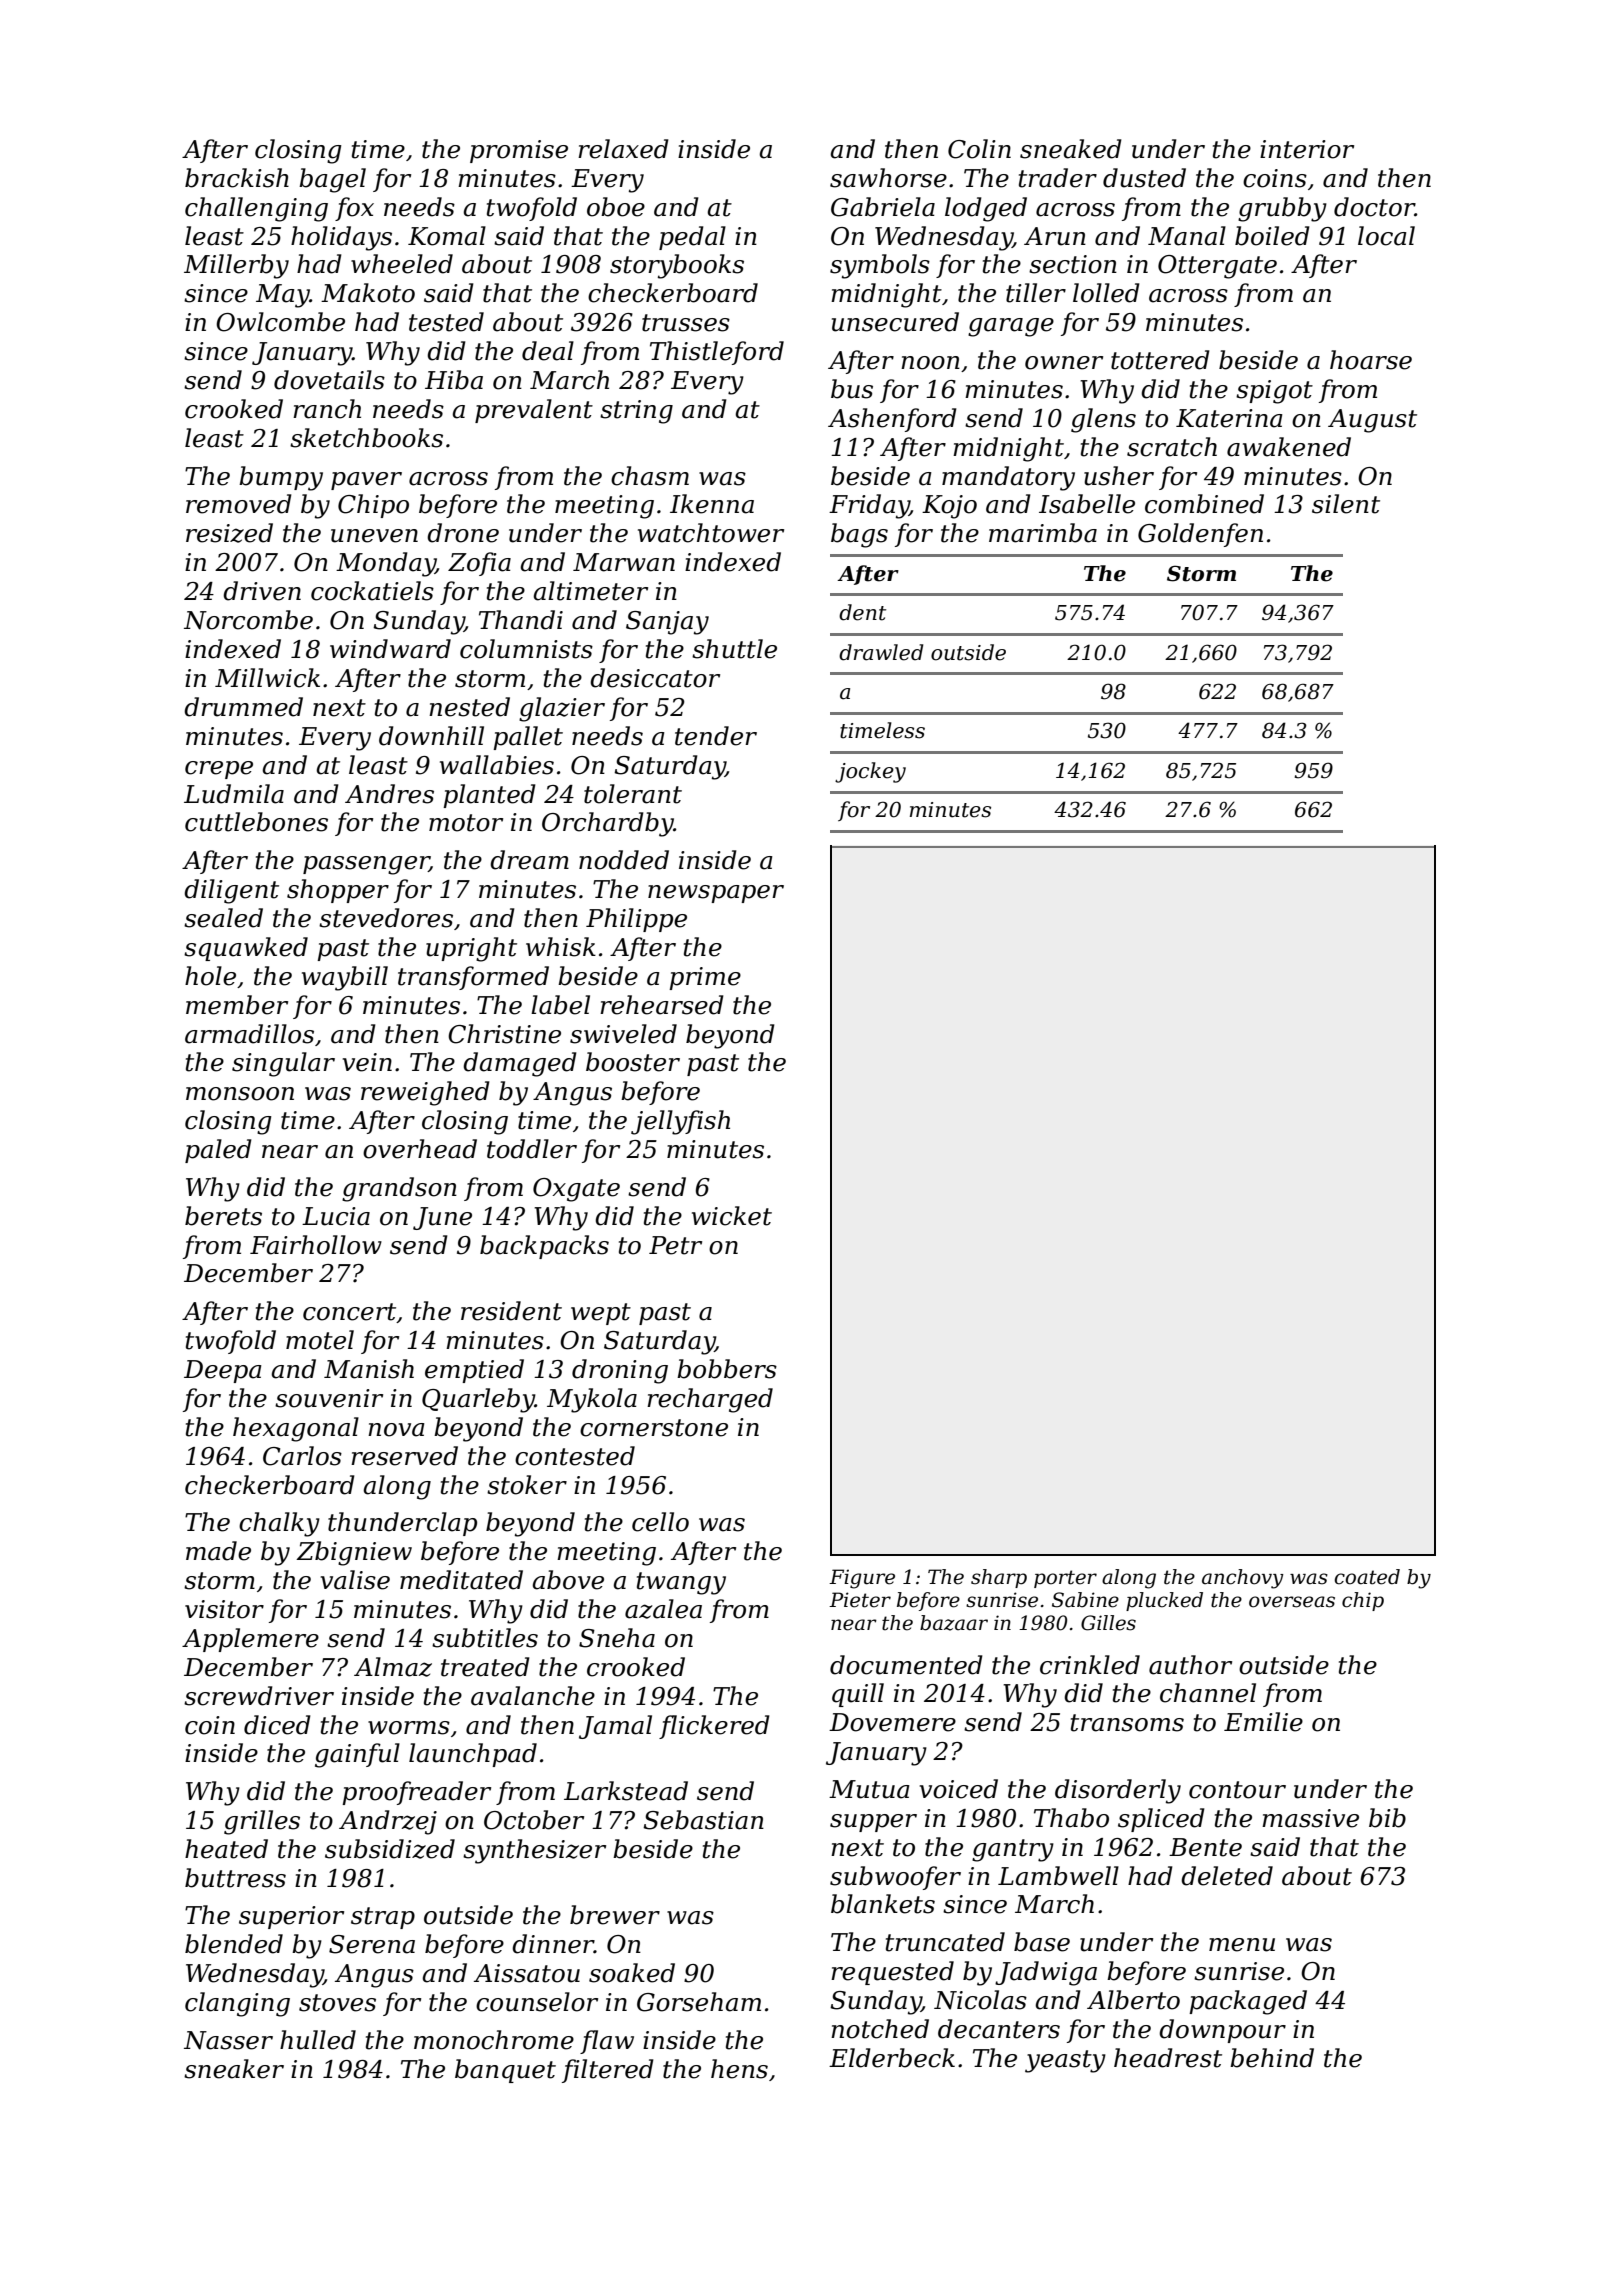 The height and width of the page is (2292, 1620). I want to click on berets, so click(223, 1216).
